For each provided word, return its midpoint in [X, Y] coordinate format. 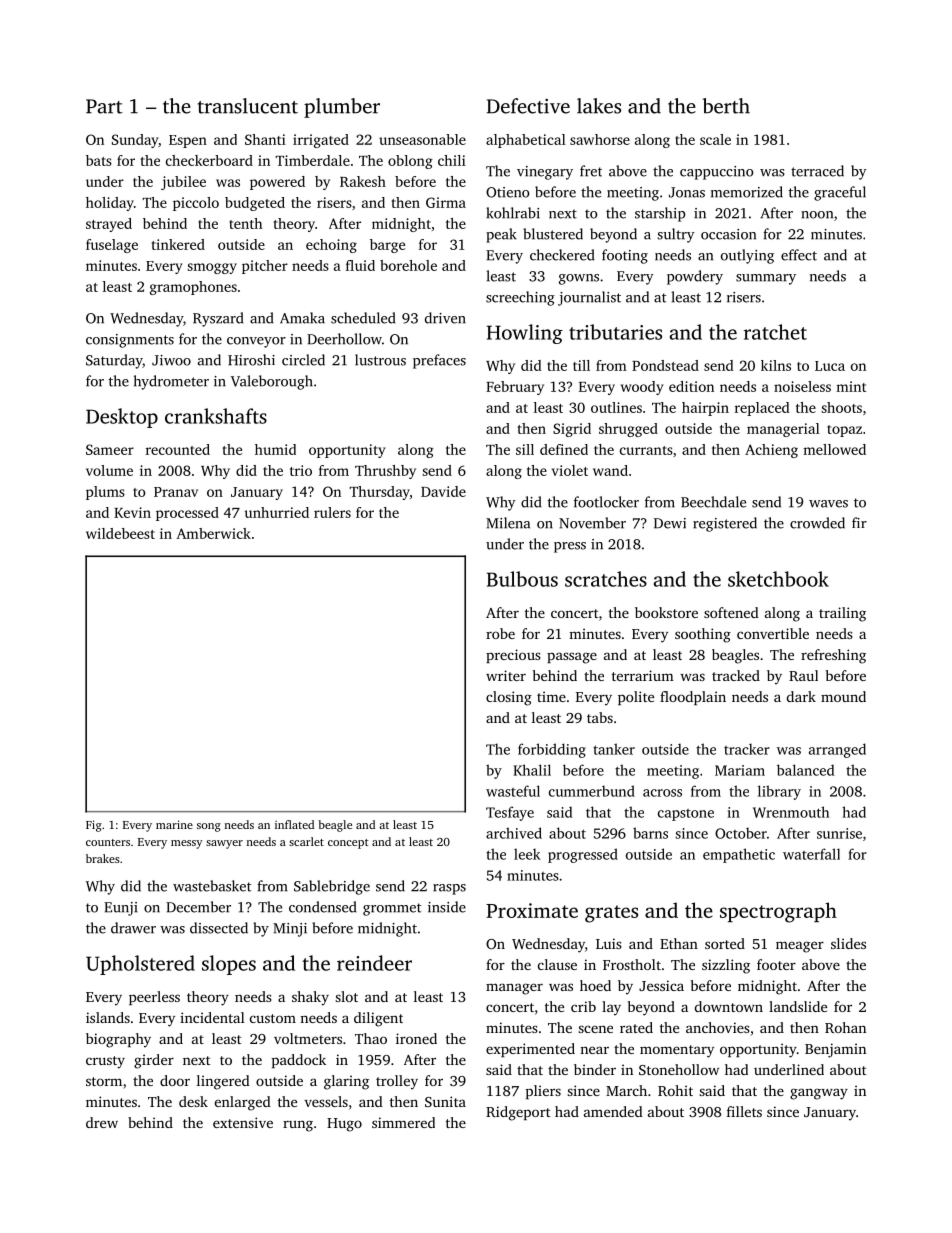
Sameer [110, 449]
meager [800, 947]
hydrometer [171, 382]
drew [102, 1122]
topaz [844, 431]
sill [525, 449]
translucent [248, 106]
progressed [583, 855]
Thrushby [385, 472]
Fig [94, 826]
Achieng [771, 451]
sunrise [839, 833]
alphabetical [526, 141]
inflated [294, 824]
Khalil [532, 770]
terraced [817, 171]
